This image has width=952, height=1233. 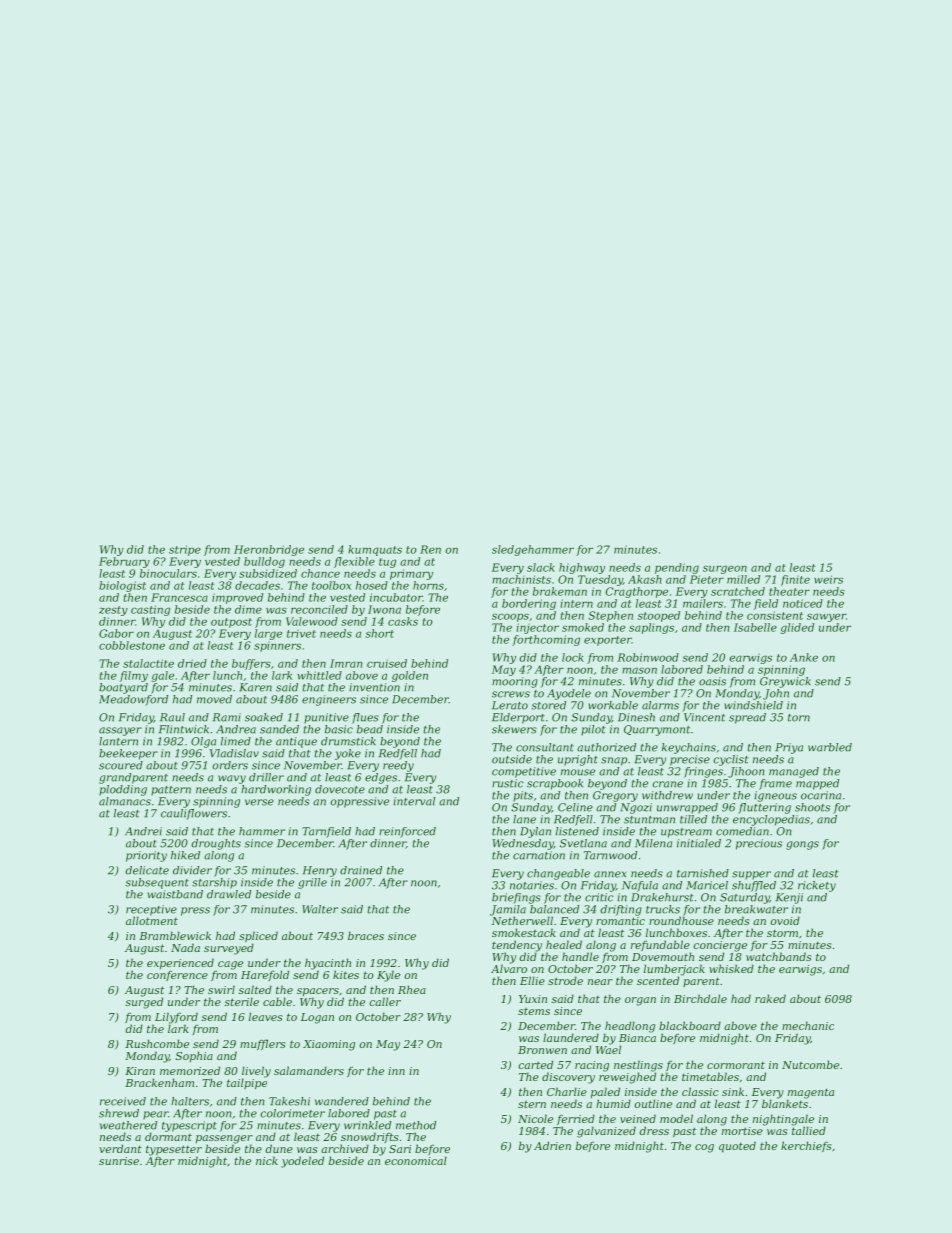 What do you see at coordinates (564, 944) in the image?
I see `healed` at bounding box center [564, 944].
